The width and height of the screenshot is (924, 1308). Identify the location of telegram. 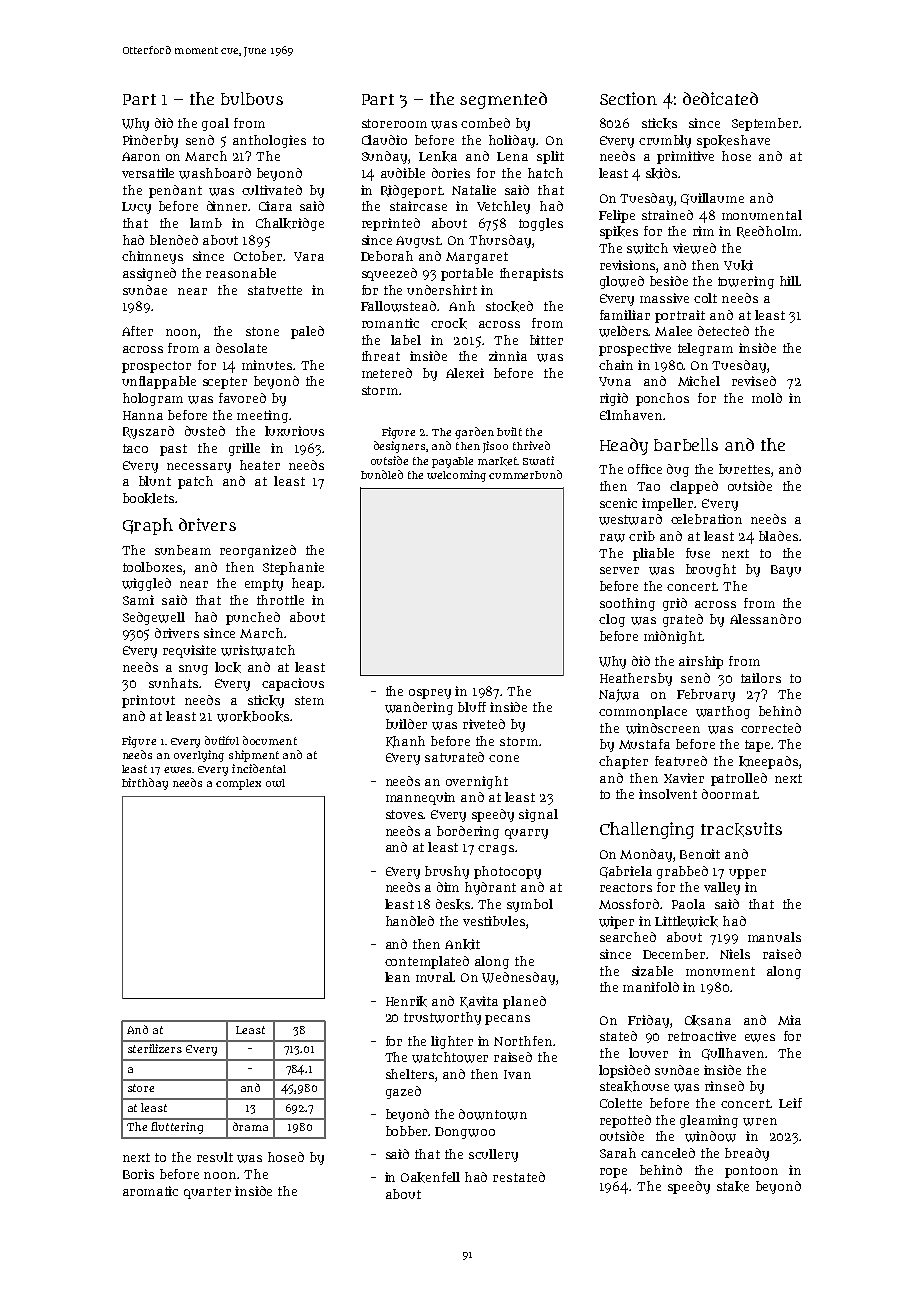
(705, 349).
